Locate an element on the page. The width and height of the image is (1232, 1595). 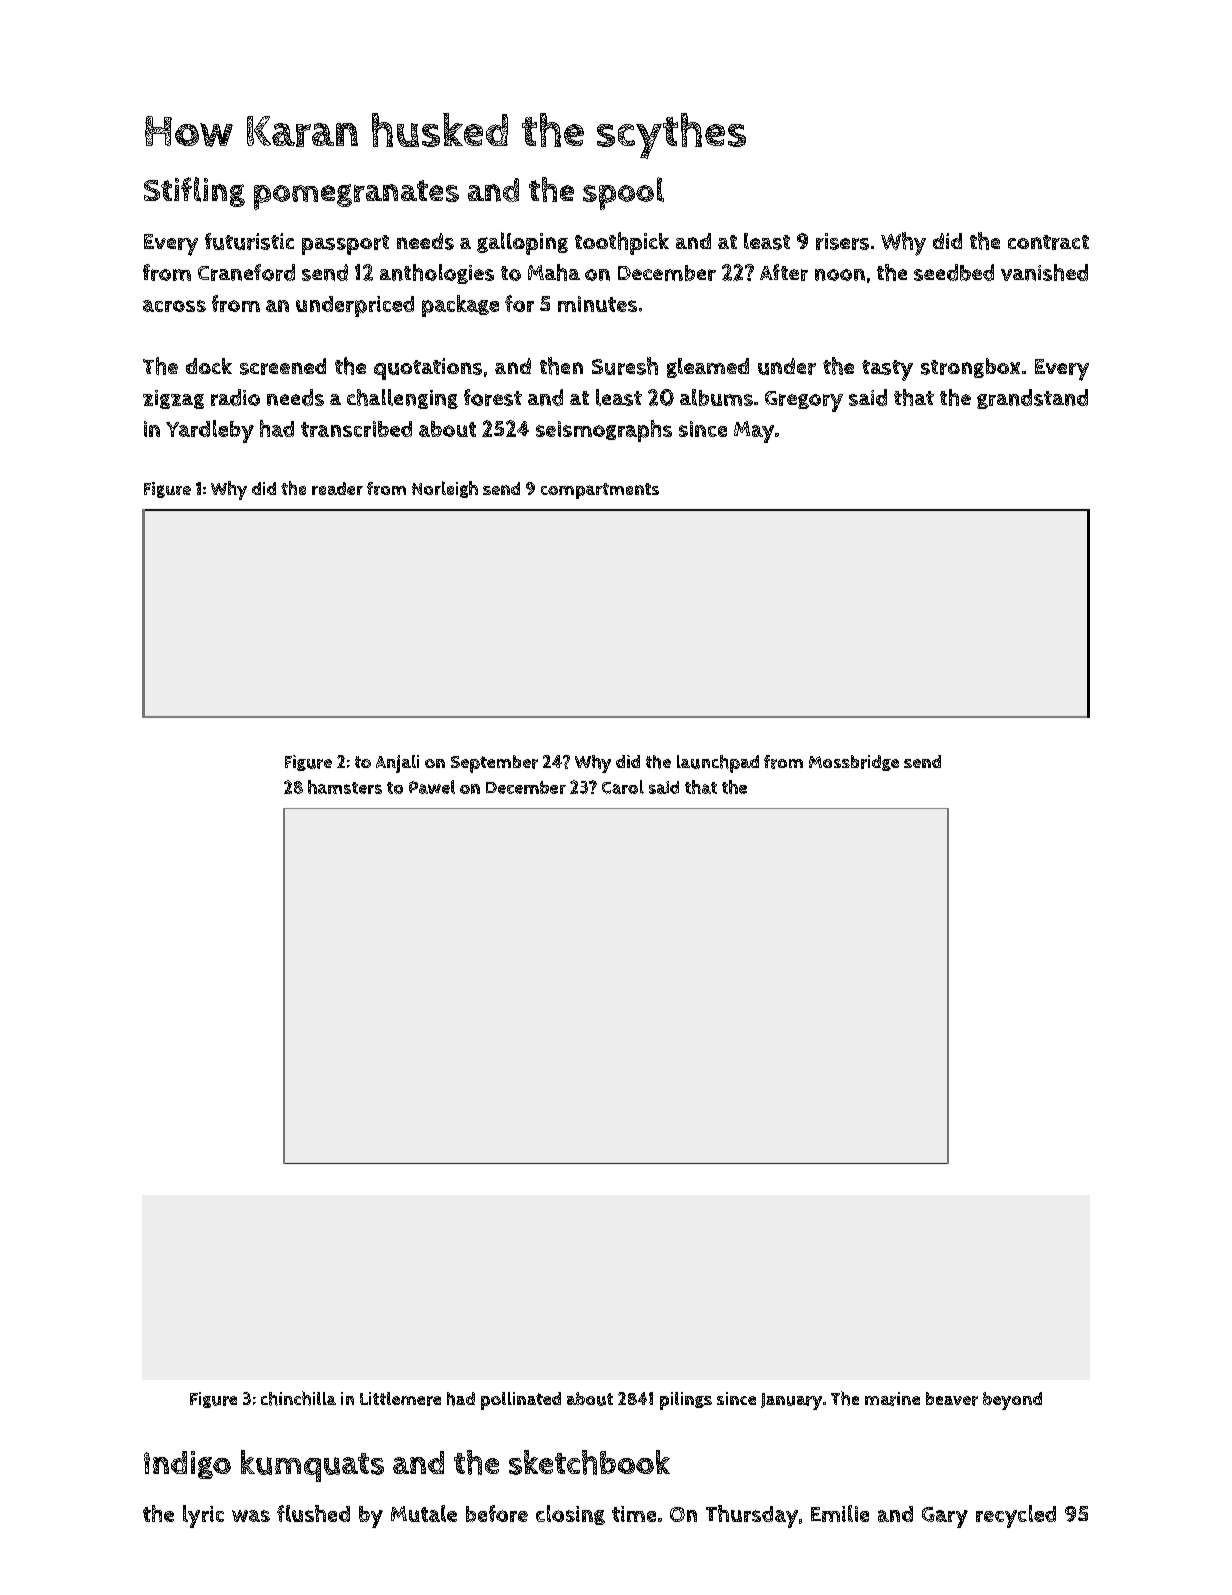
contract is located at coordinates (1048, 242).
